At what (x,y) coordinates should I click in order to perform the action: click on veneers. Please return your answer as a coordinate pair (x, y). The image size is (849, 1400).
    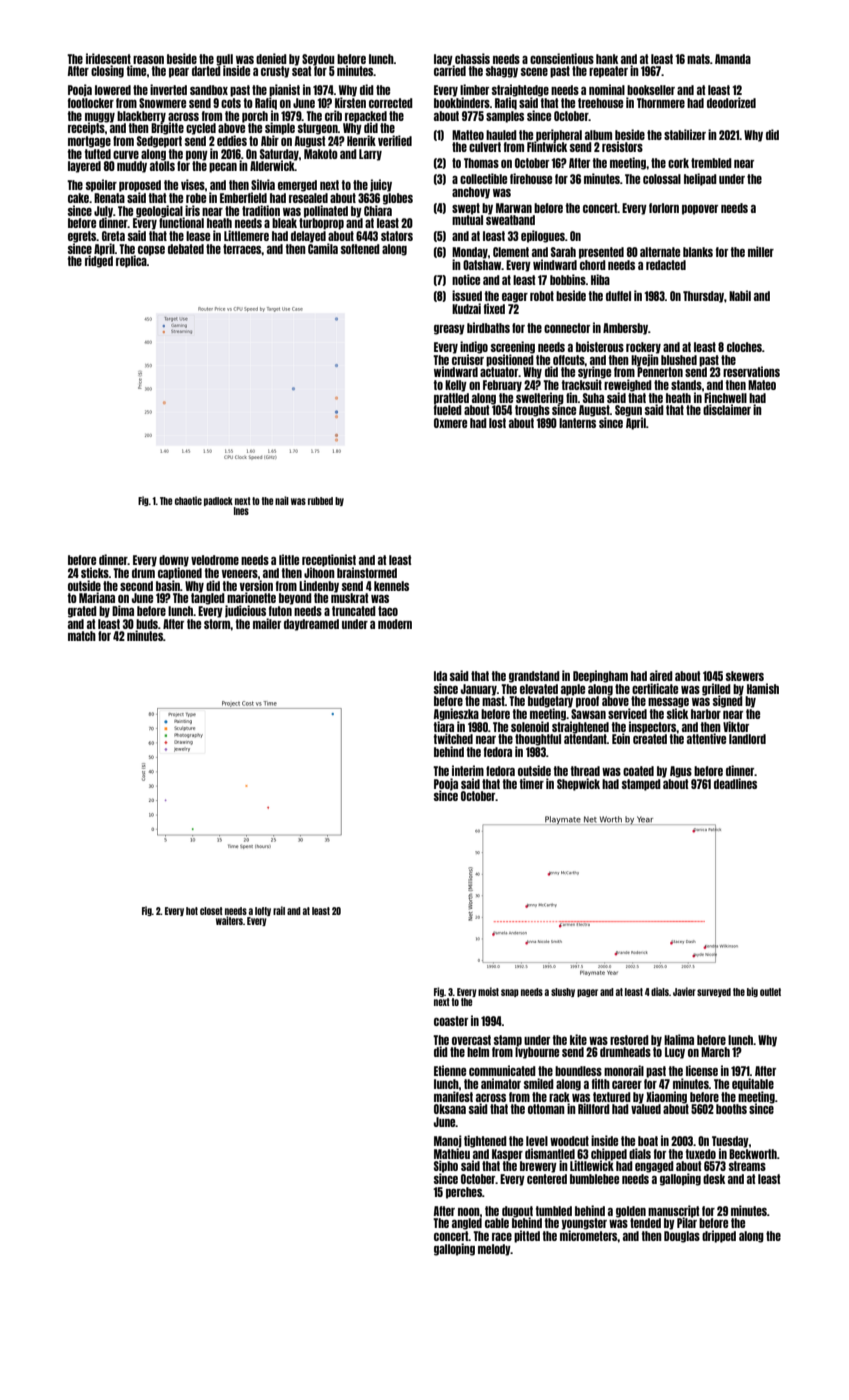
    Looking at the image, I should click on (240, 574).
